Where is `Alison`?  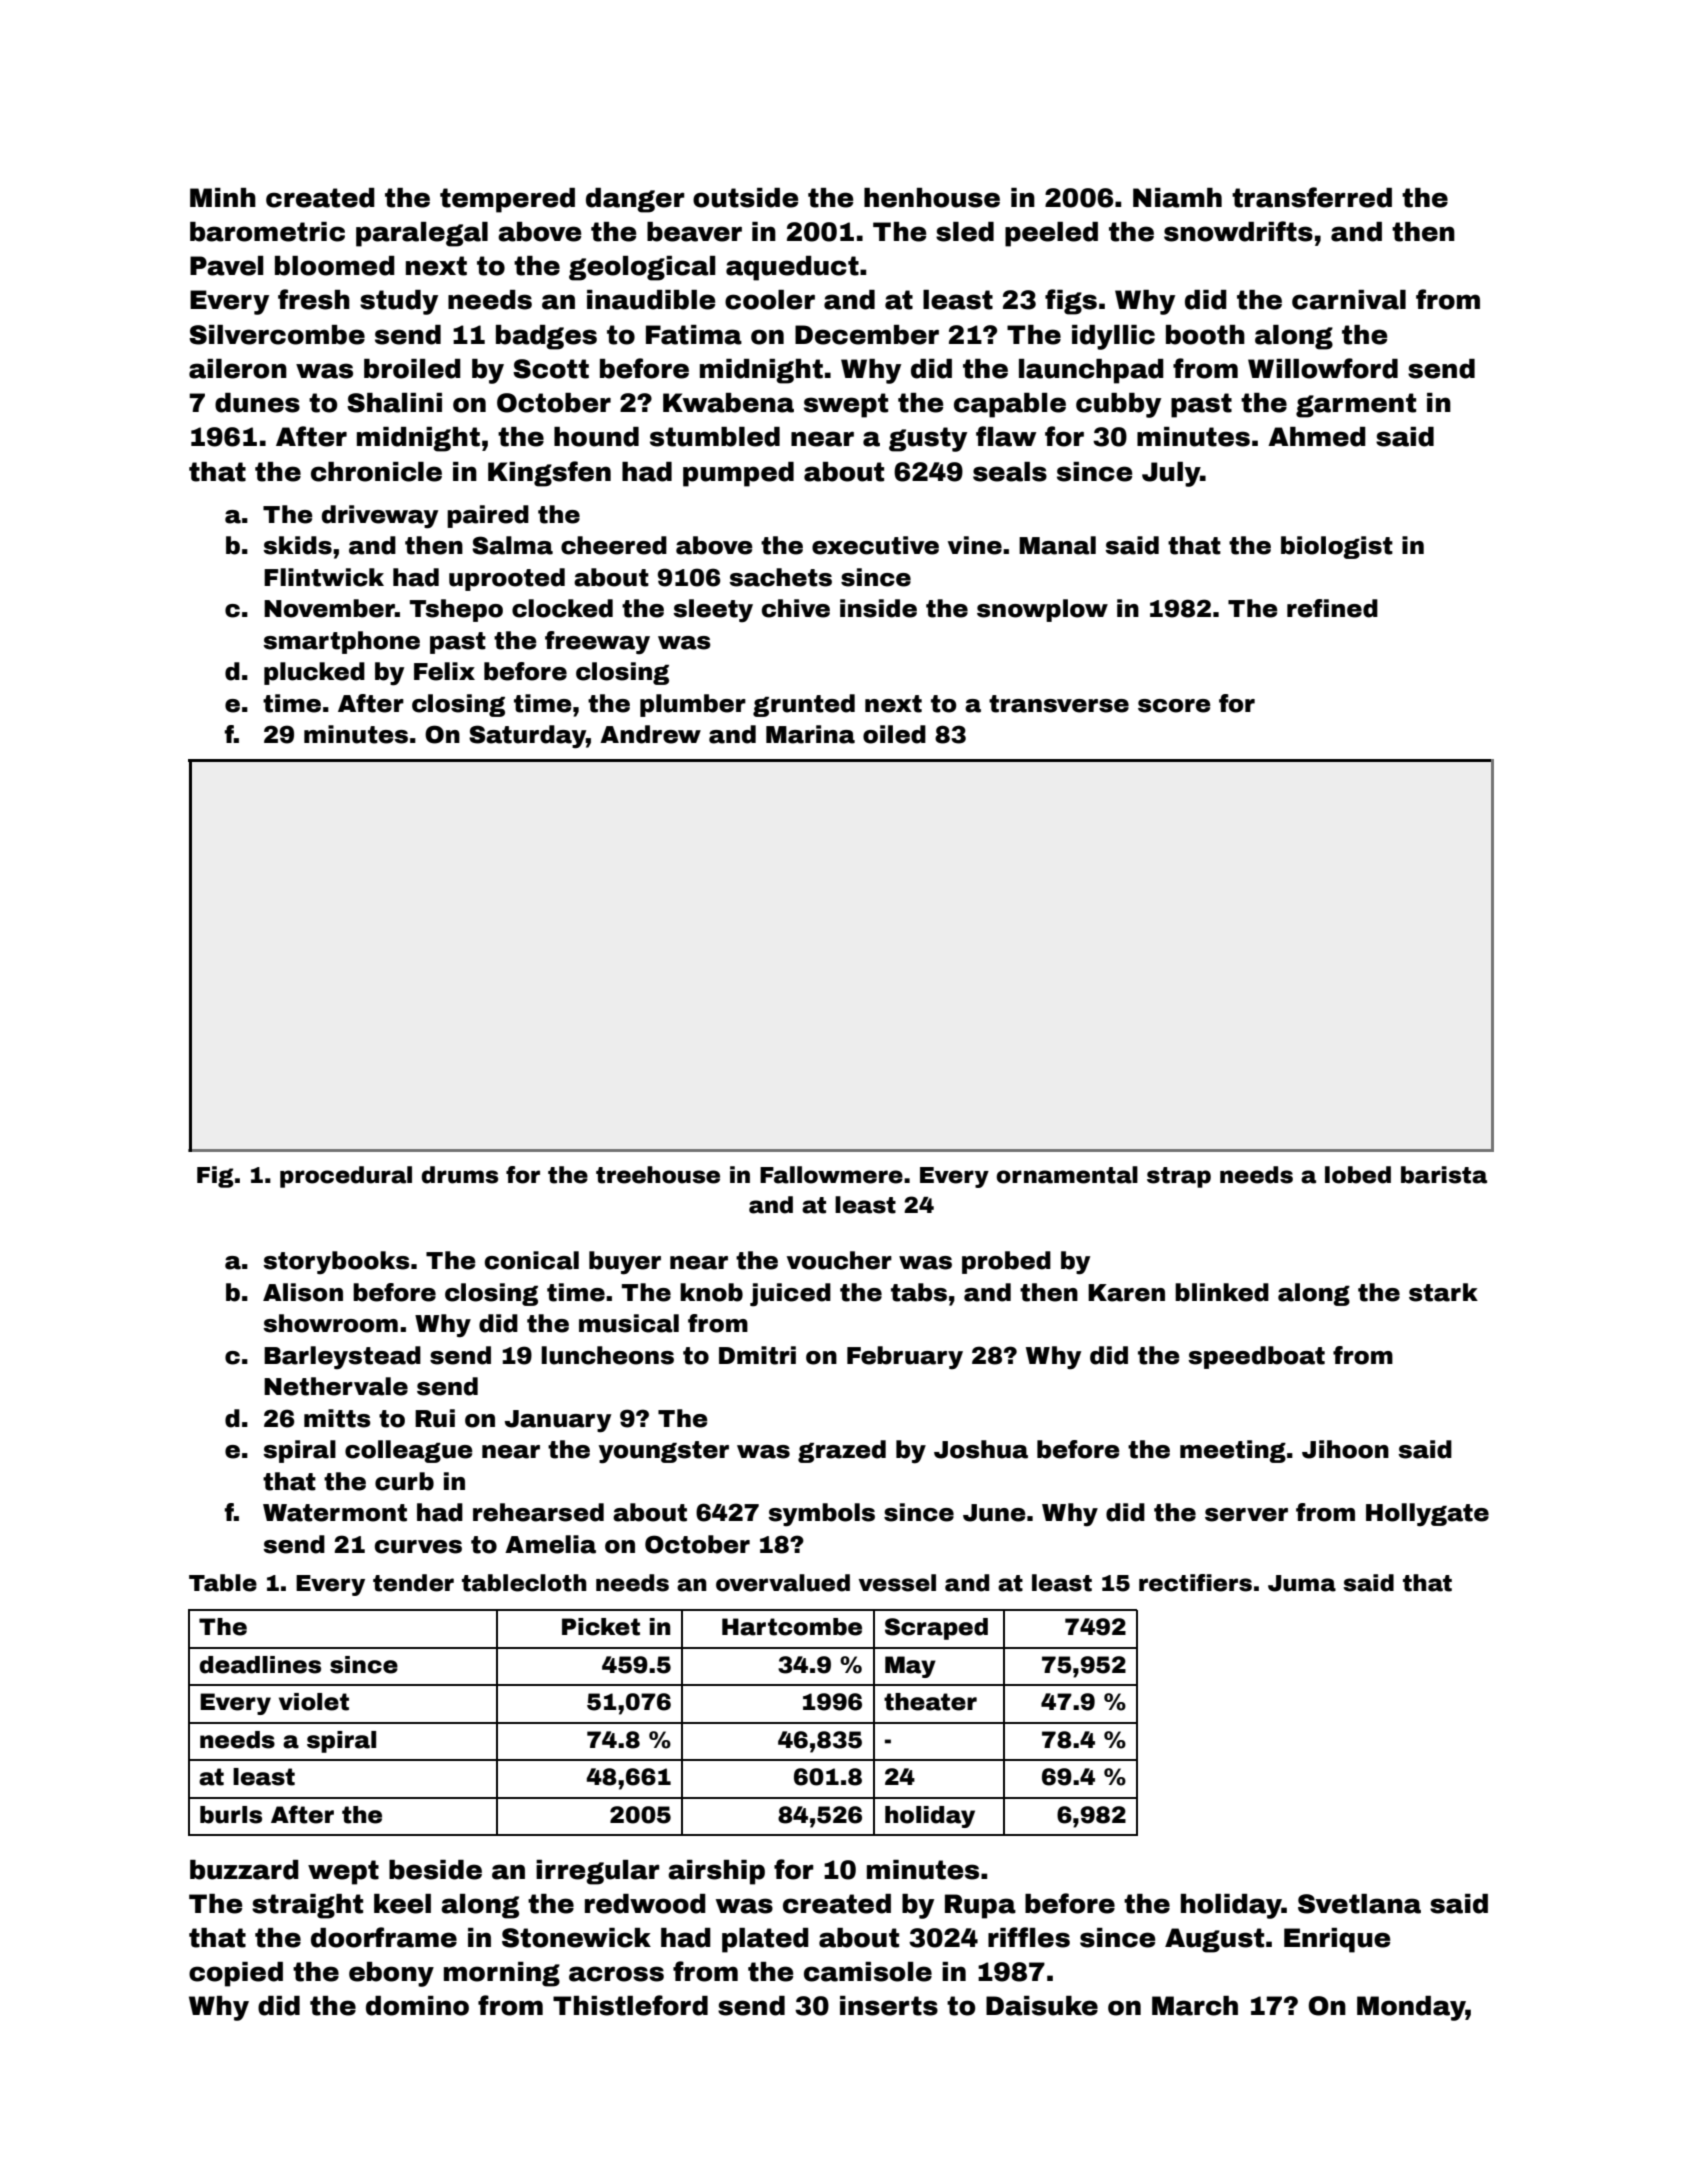 Alison is located at coordinates (303, 1292).
